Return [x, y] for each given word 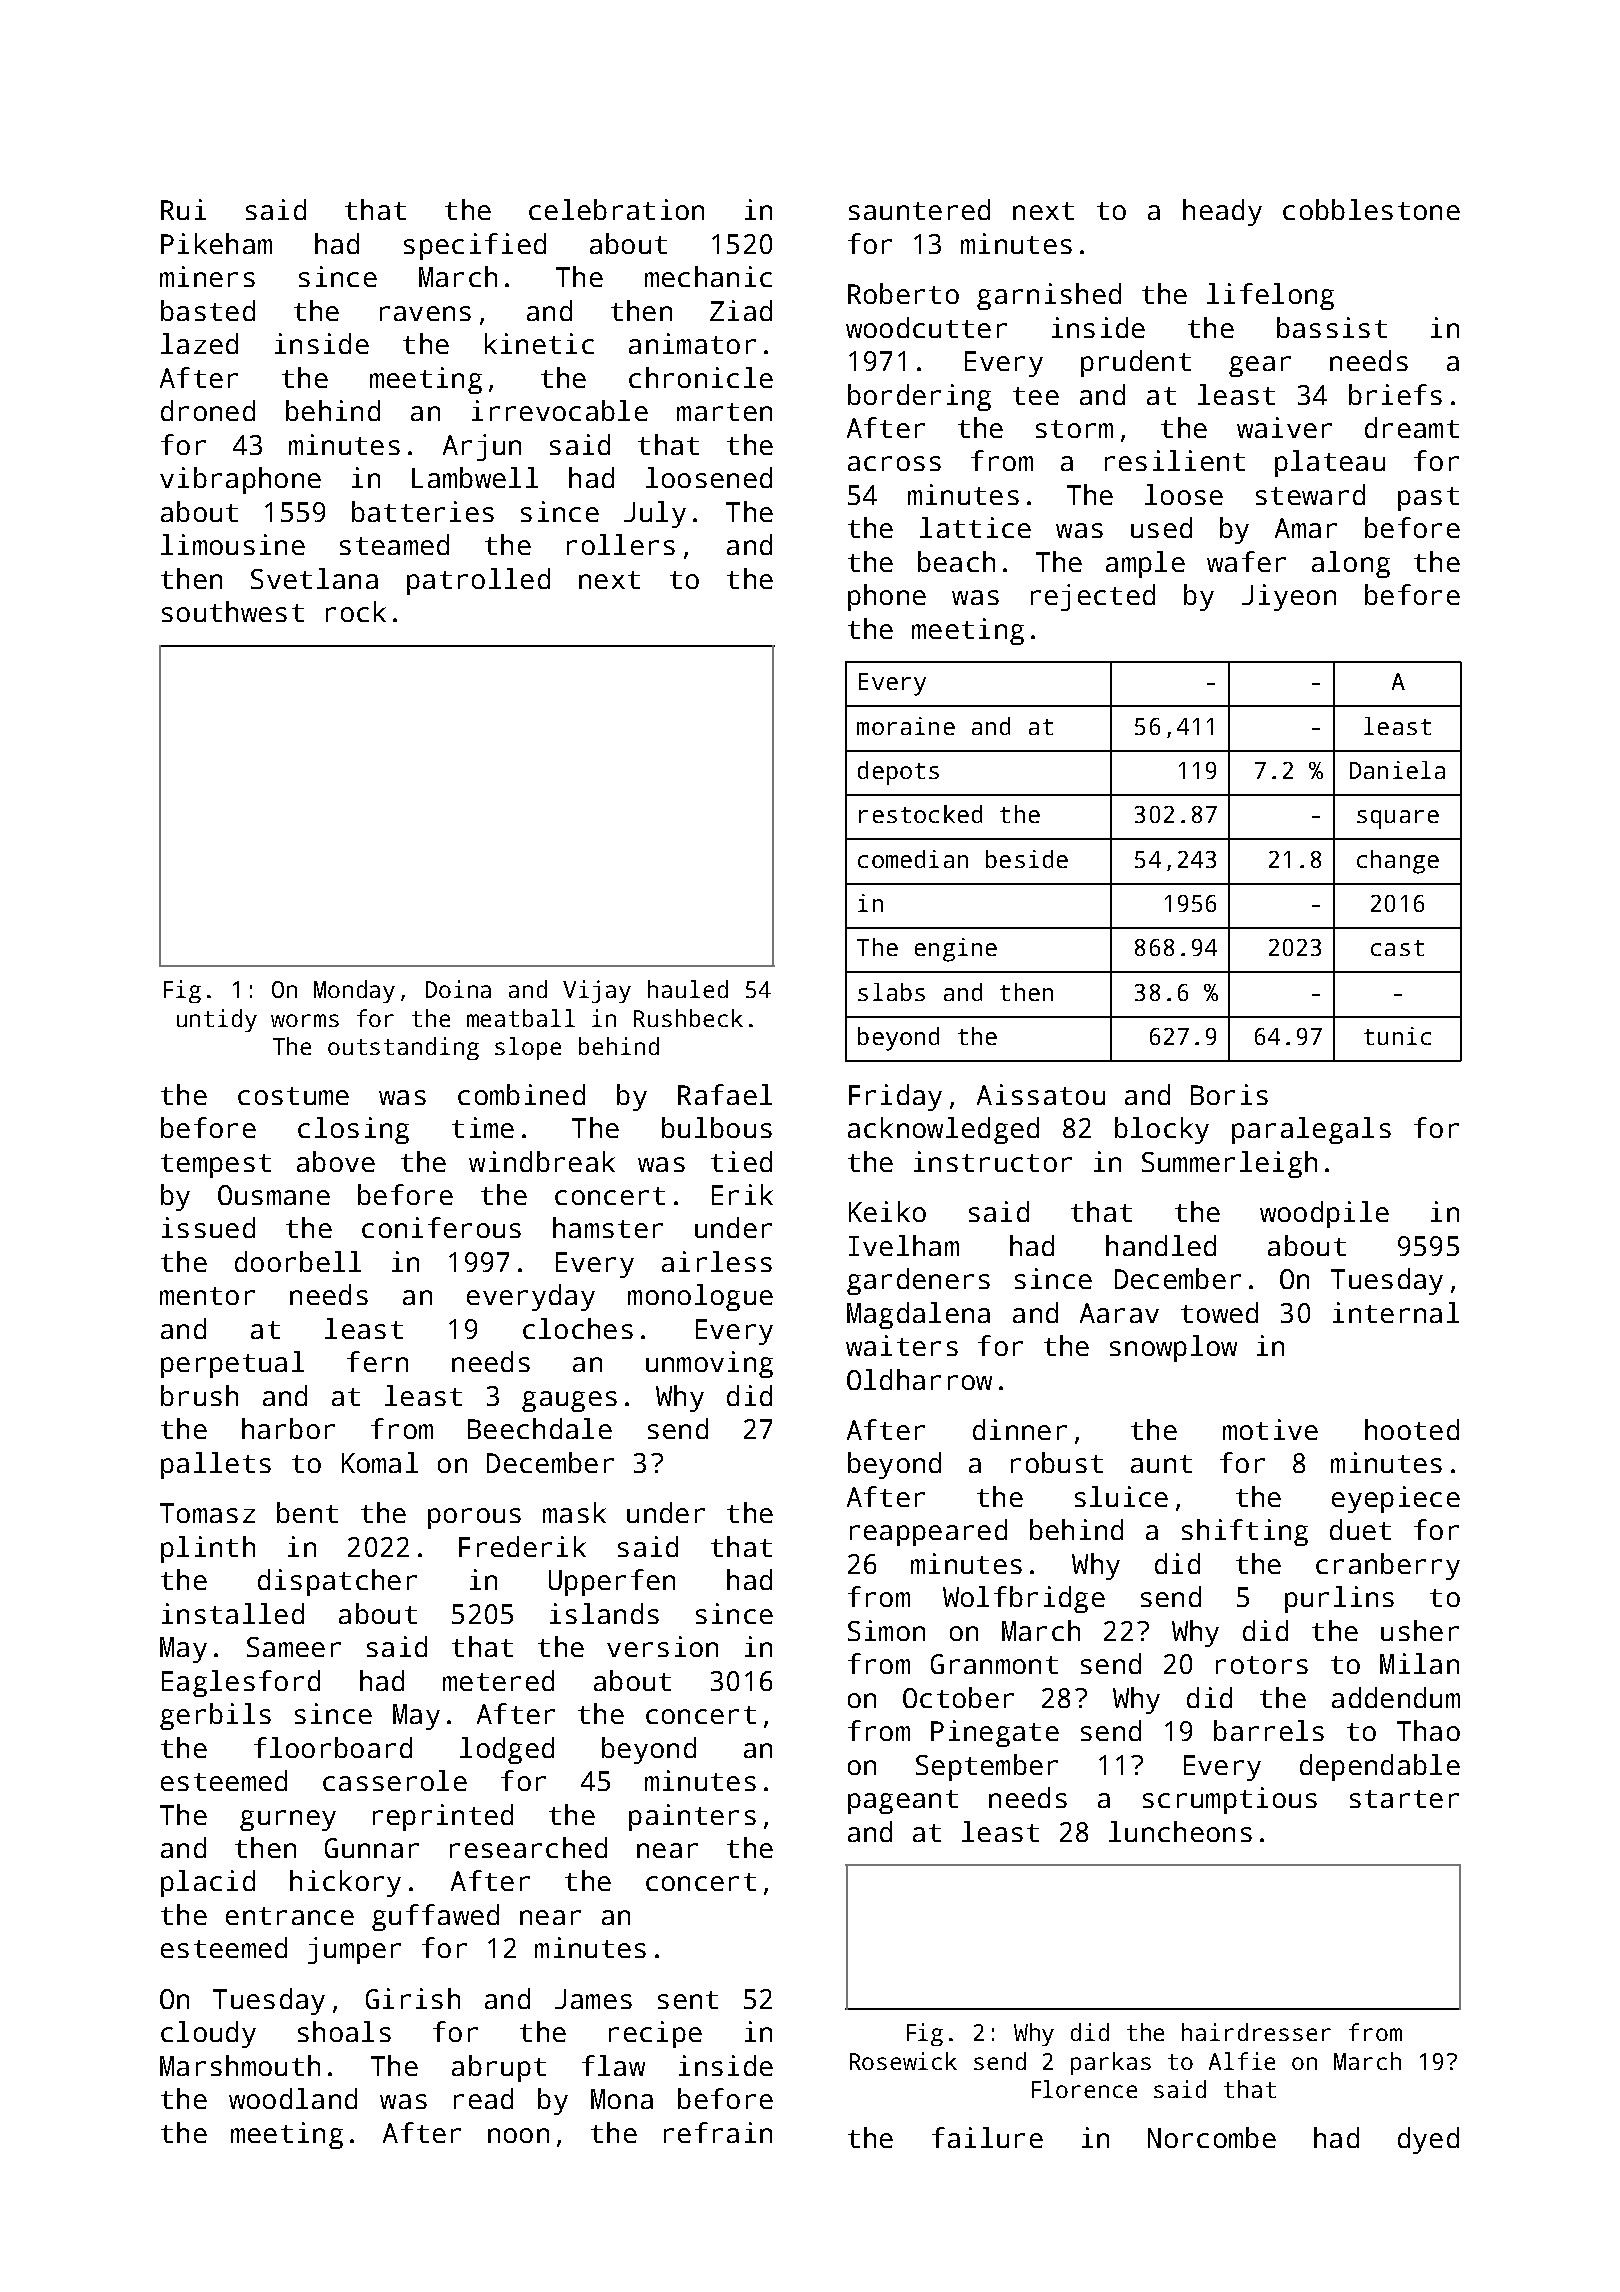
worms [305, 1020]
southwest [233, 611]
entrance [290, 1916]
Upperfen [612, 1582]
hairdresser [1256, 2032]
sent [688, 2000]
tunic [1397, 1036]
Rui [183, 209]
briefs [1395, 394]
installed [233, 1613]
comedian [913, 859]
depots [898, 773]
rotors [1262, 1665]
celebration [616, 209]
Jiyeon [1289, 597]
